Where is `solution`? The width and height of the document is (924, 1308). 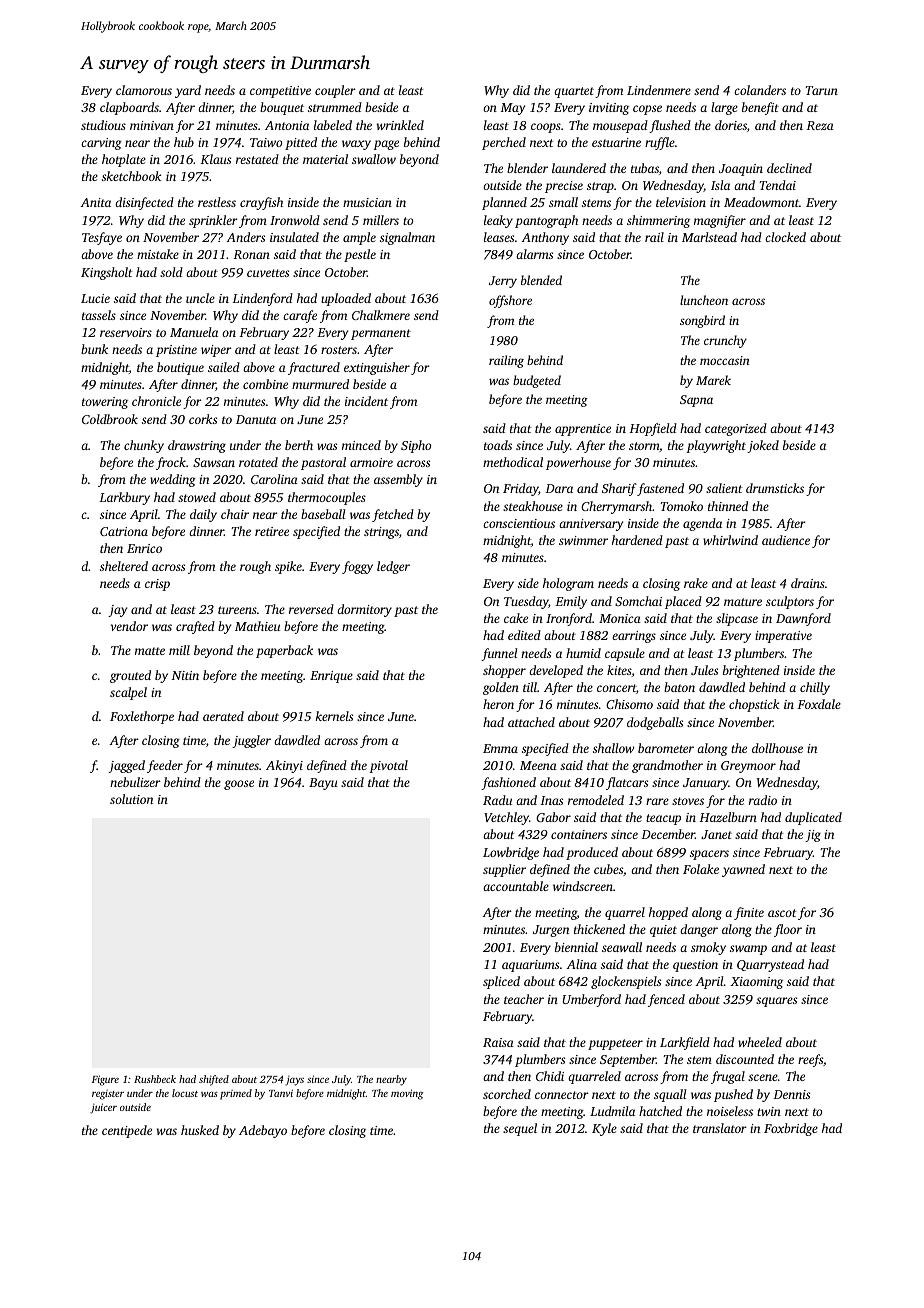
solution is located at coordinates (131, 799).
